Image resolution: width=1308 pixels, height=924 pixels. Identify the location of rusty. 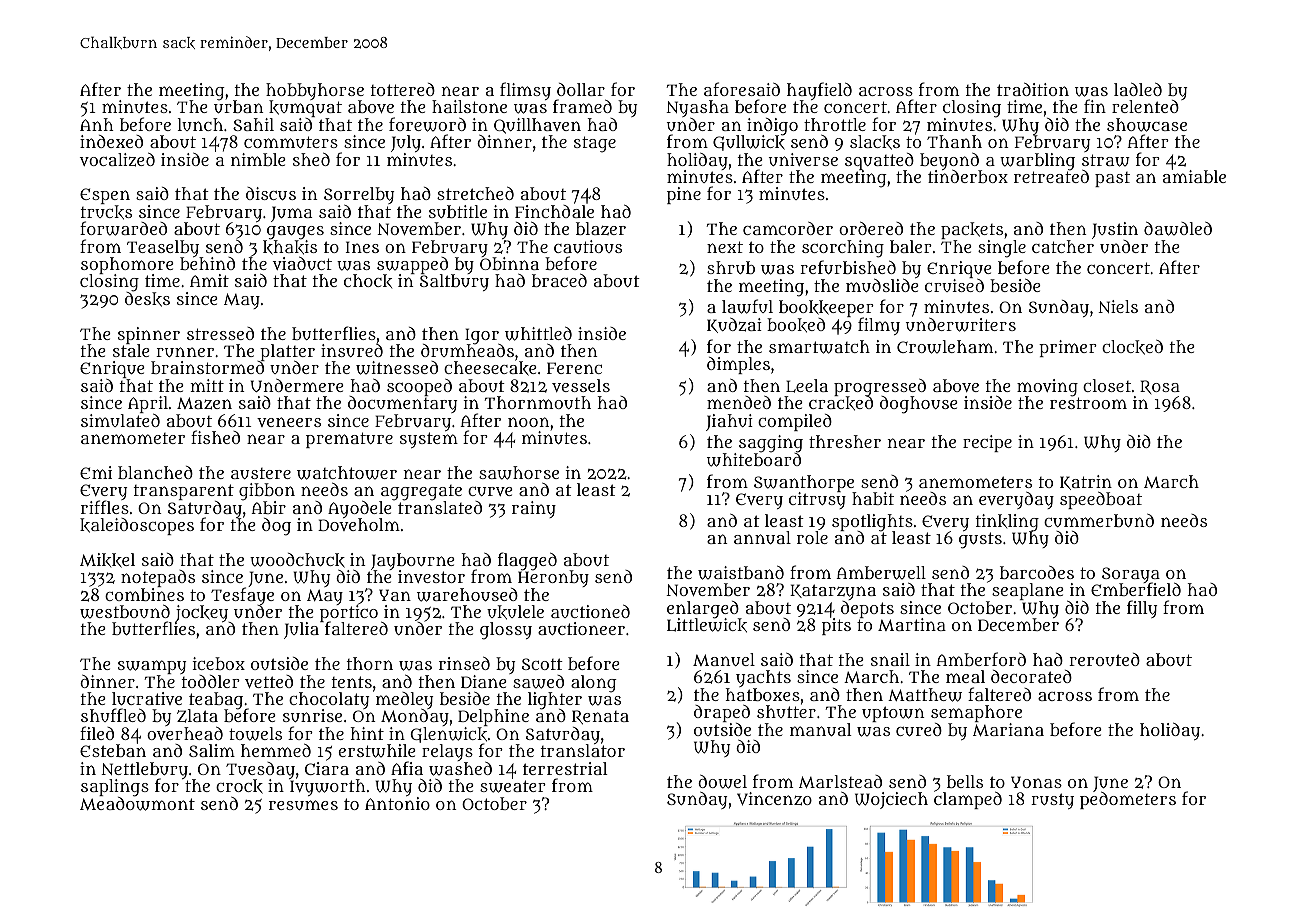
(1052, 801).
